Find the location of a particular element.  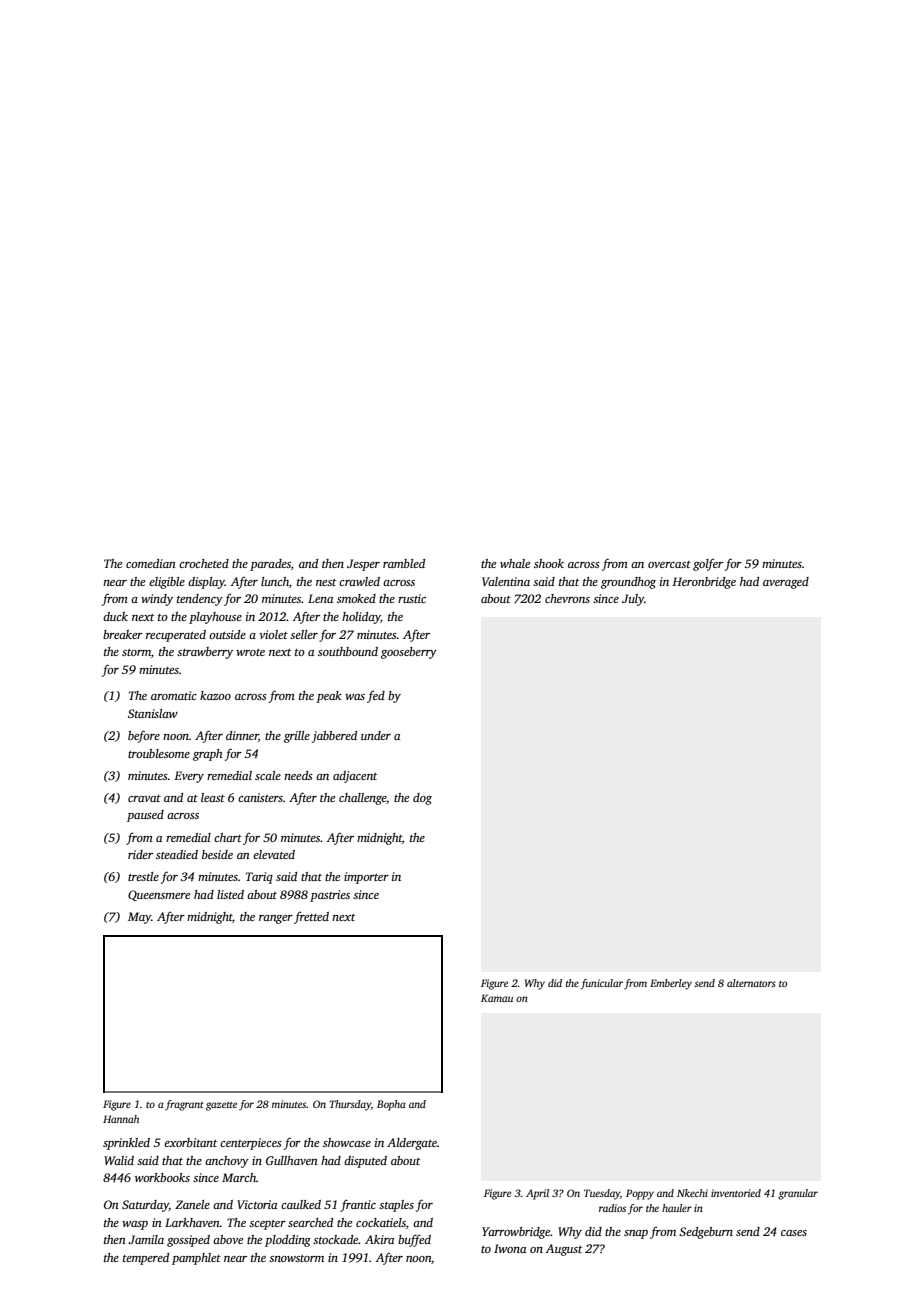

funicular is located at coordinates (602, 984).
